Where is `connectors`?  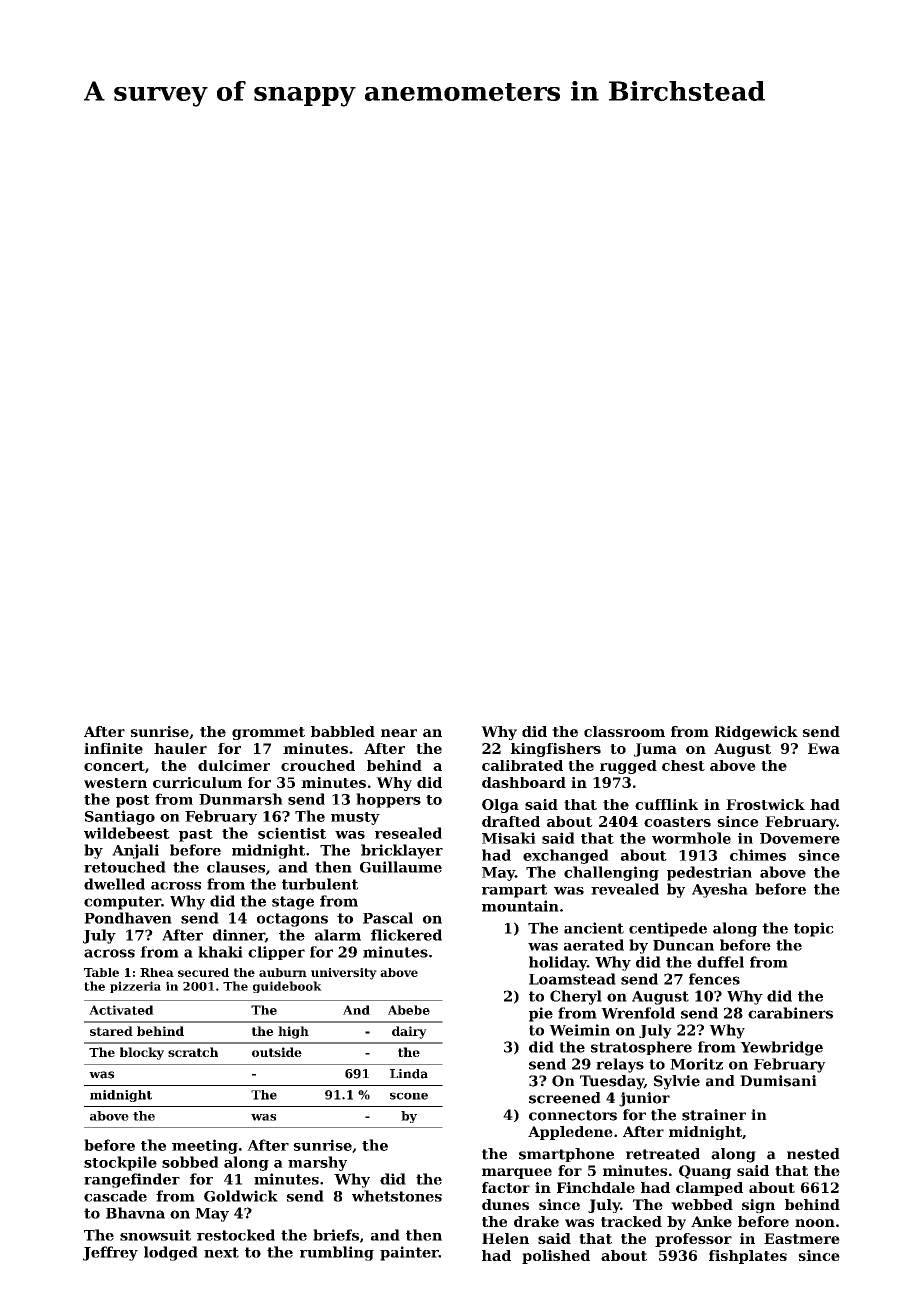 connectors is located at coordinates (573, 1115).
